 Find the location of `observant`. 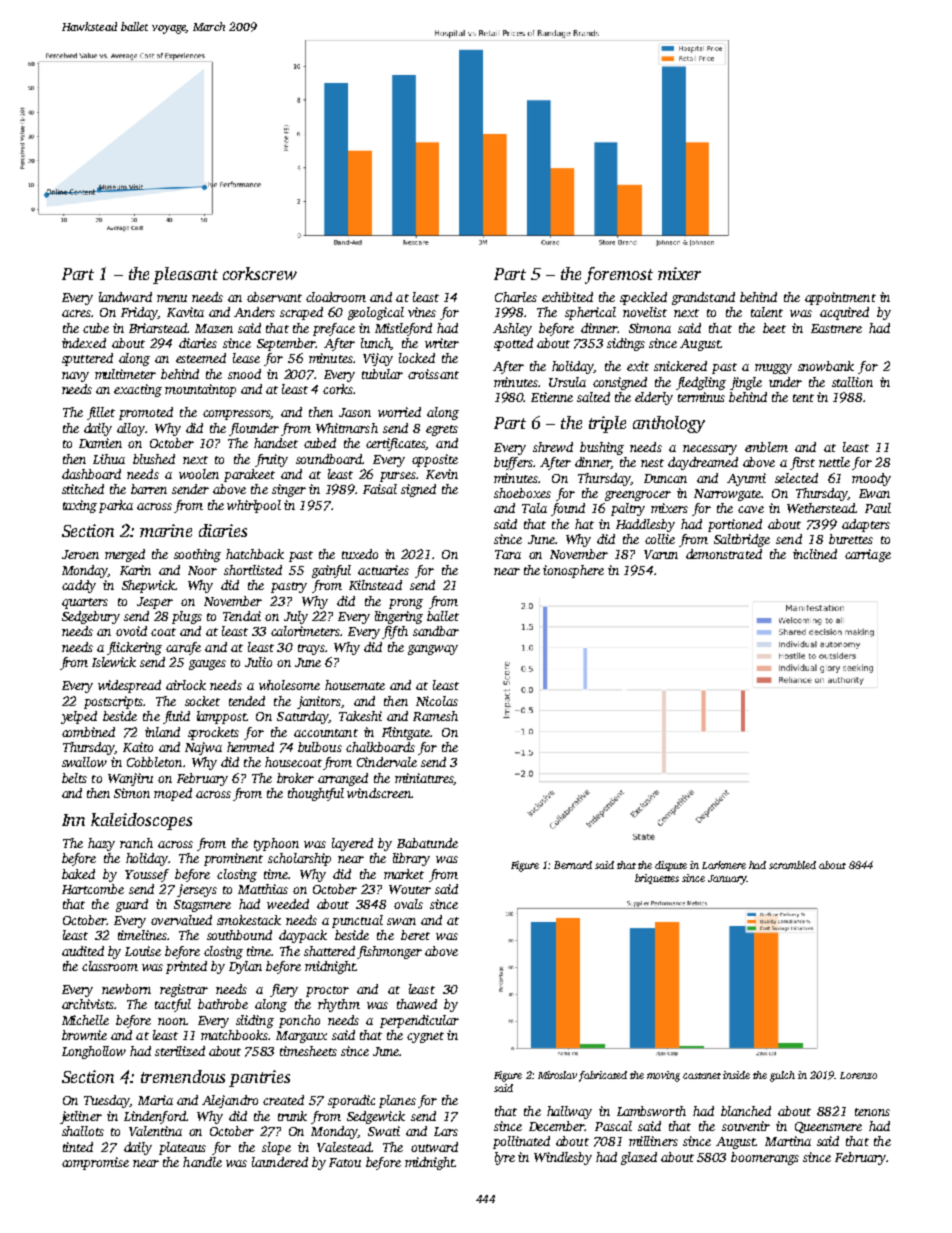

observant is located at coordinates (274, 297).
